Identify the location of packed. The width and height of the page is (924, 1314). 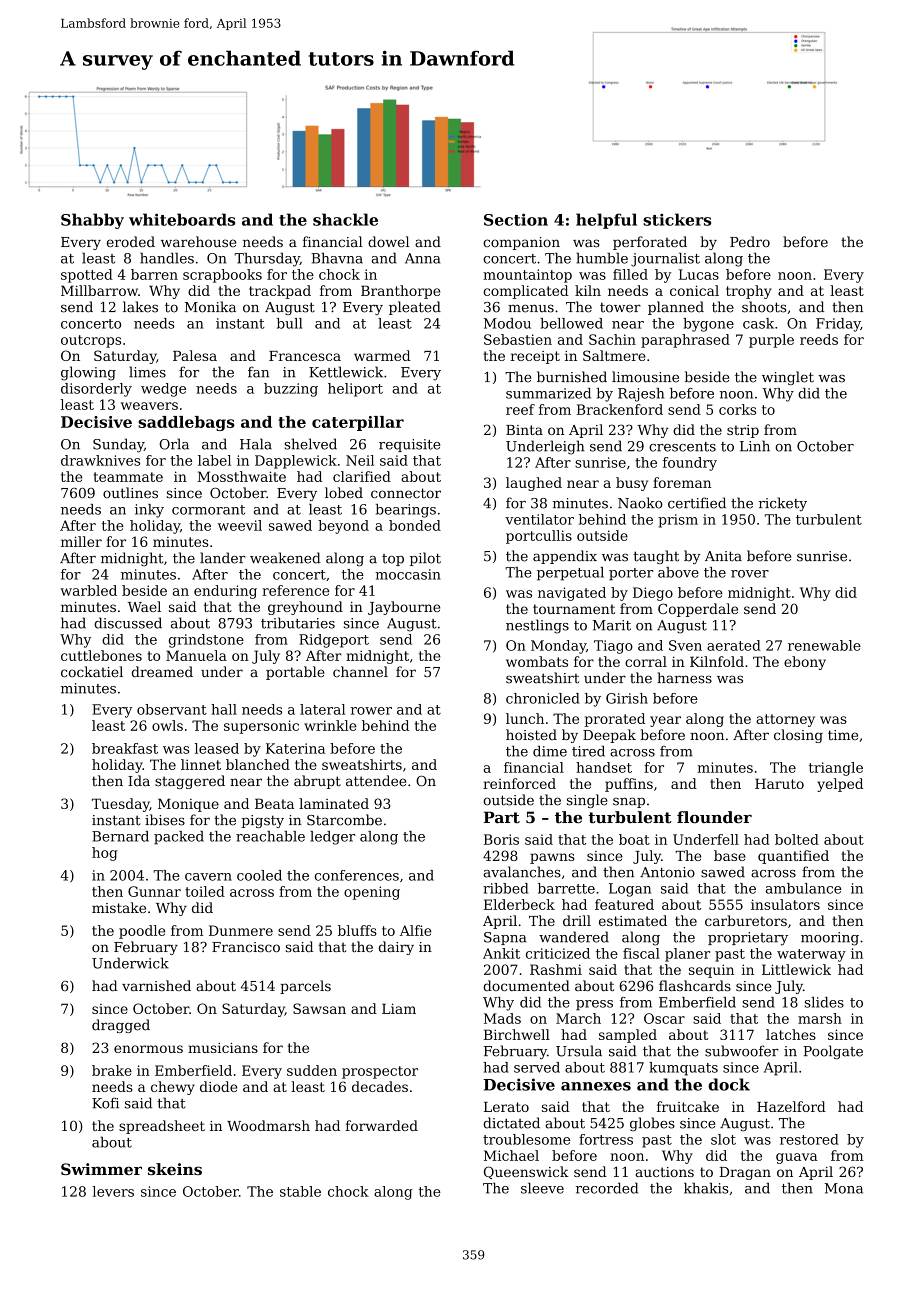
(179, 838).
